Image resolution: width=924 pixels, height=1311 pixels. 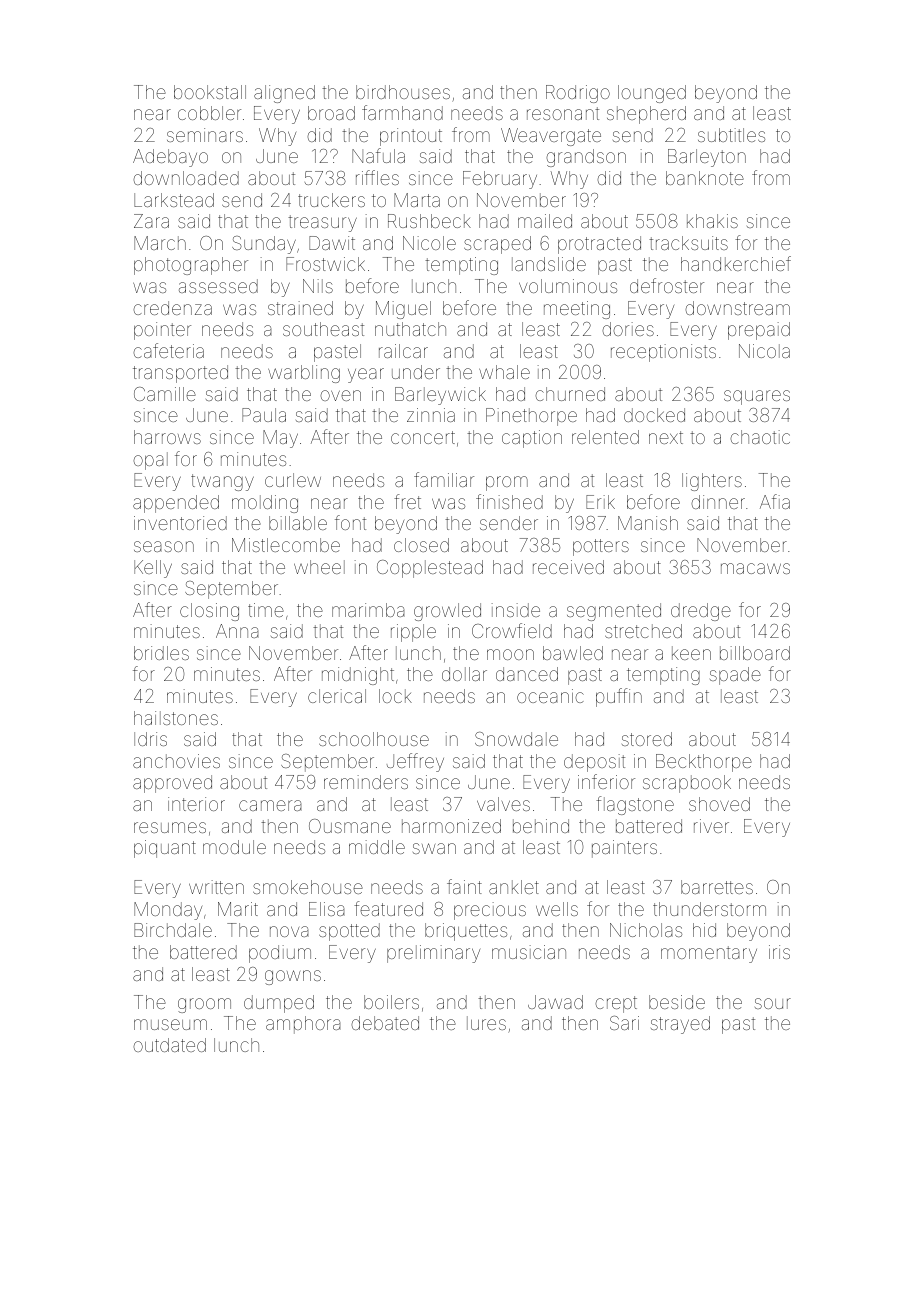 I want to click on Nicholas, so click(x=646, y=930).
